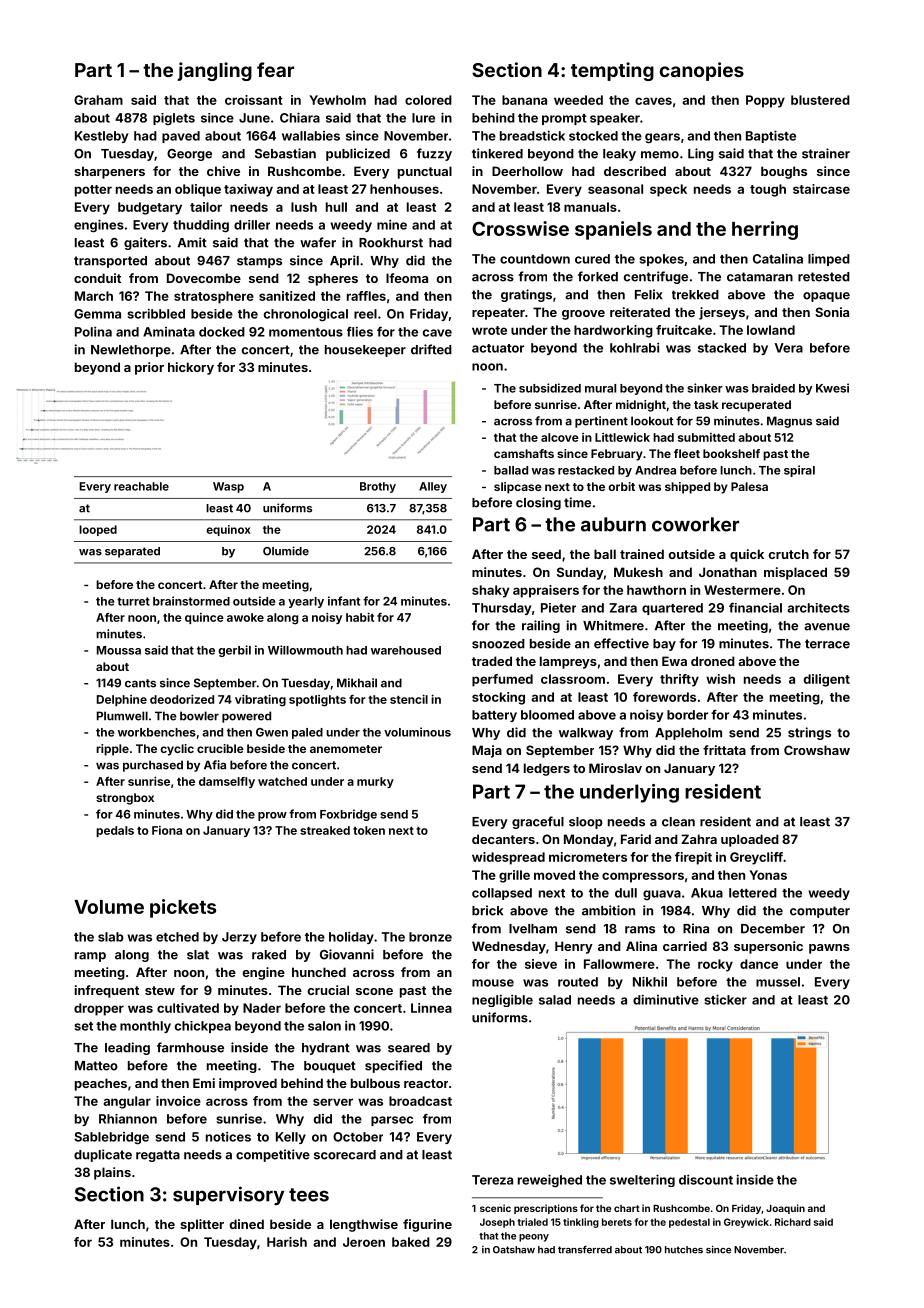  I want to click on negligible, so click(502, 1000).
